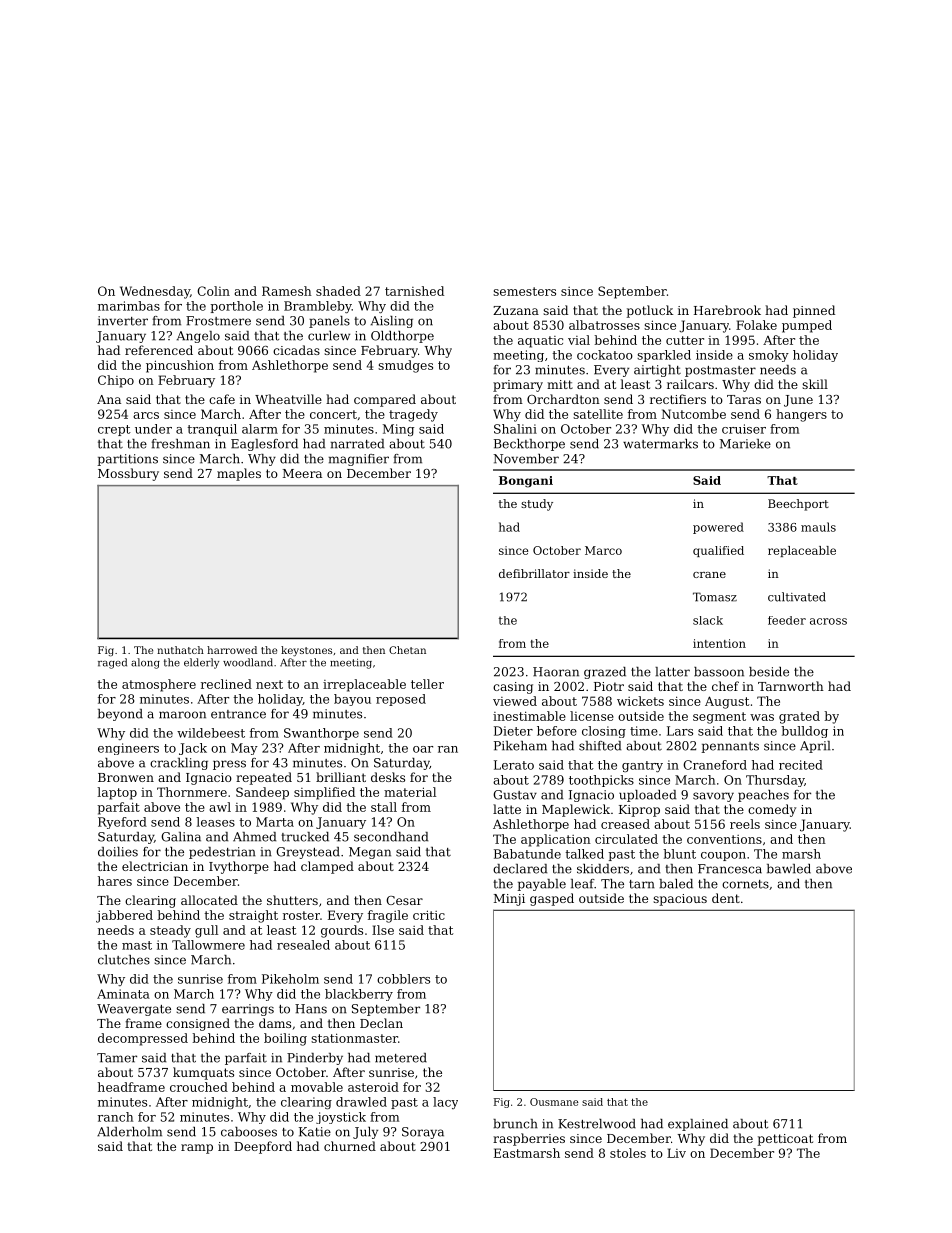  I want to click on semesters, so click(524, 291).
